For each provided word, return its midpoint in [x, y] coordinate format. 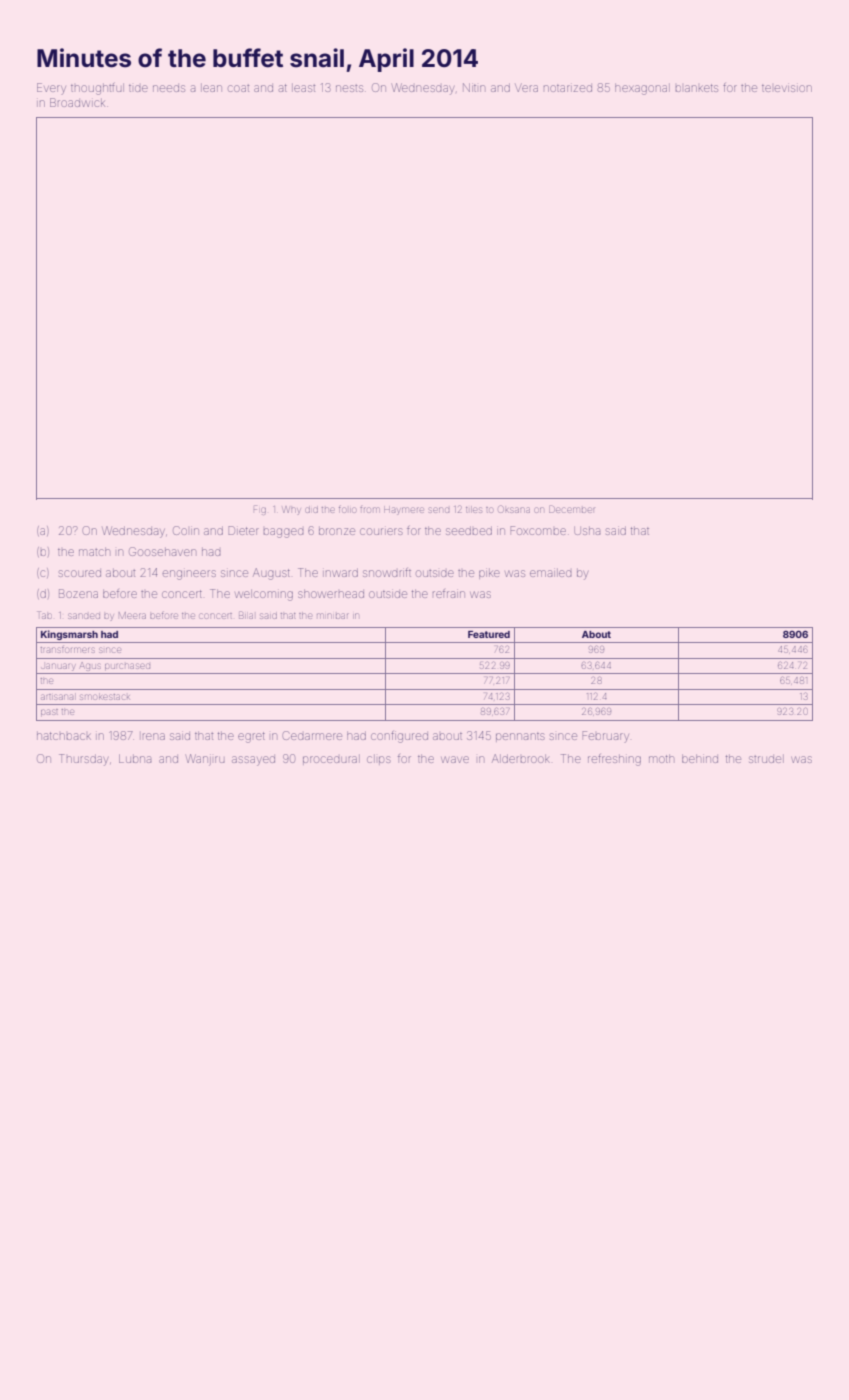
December [571, 509]
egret [251, 737]
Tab [44, 615]
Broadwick [77, 102]
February [605, 736]
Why [291, 510]
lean [211, 88]
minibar [332, 616]
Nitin [473, 87]
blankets [697, 88]
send [439, 510]
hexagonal [642, 89]
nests [349, 88]
